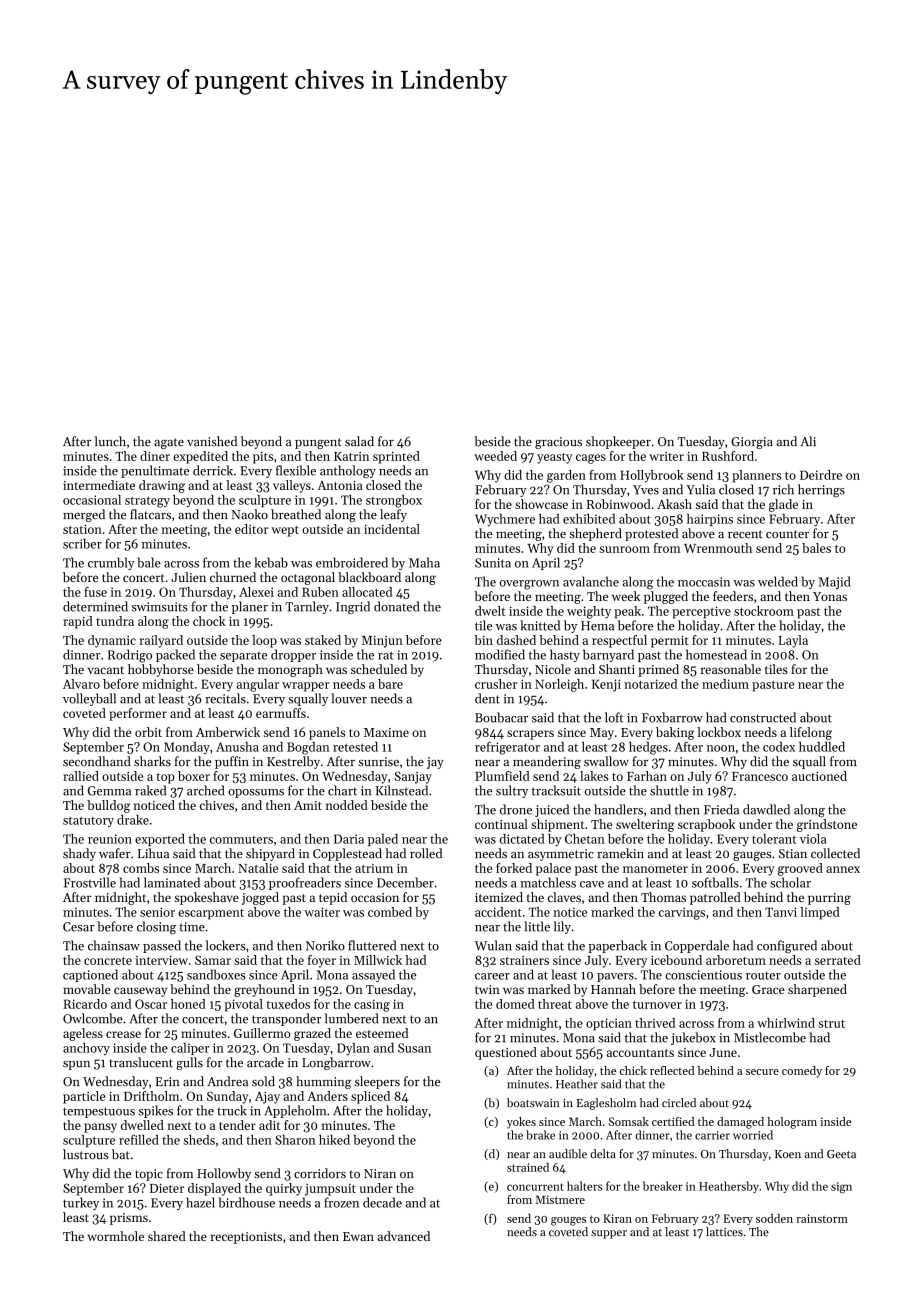 This document has height=1308, width=924. What do you see at coordinates (87, 989) in the document?
I see `movable` at bounding box center [87, 989].
